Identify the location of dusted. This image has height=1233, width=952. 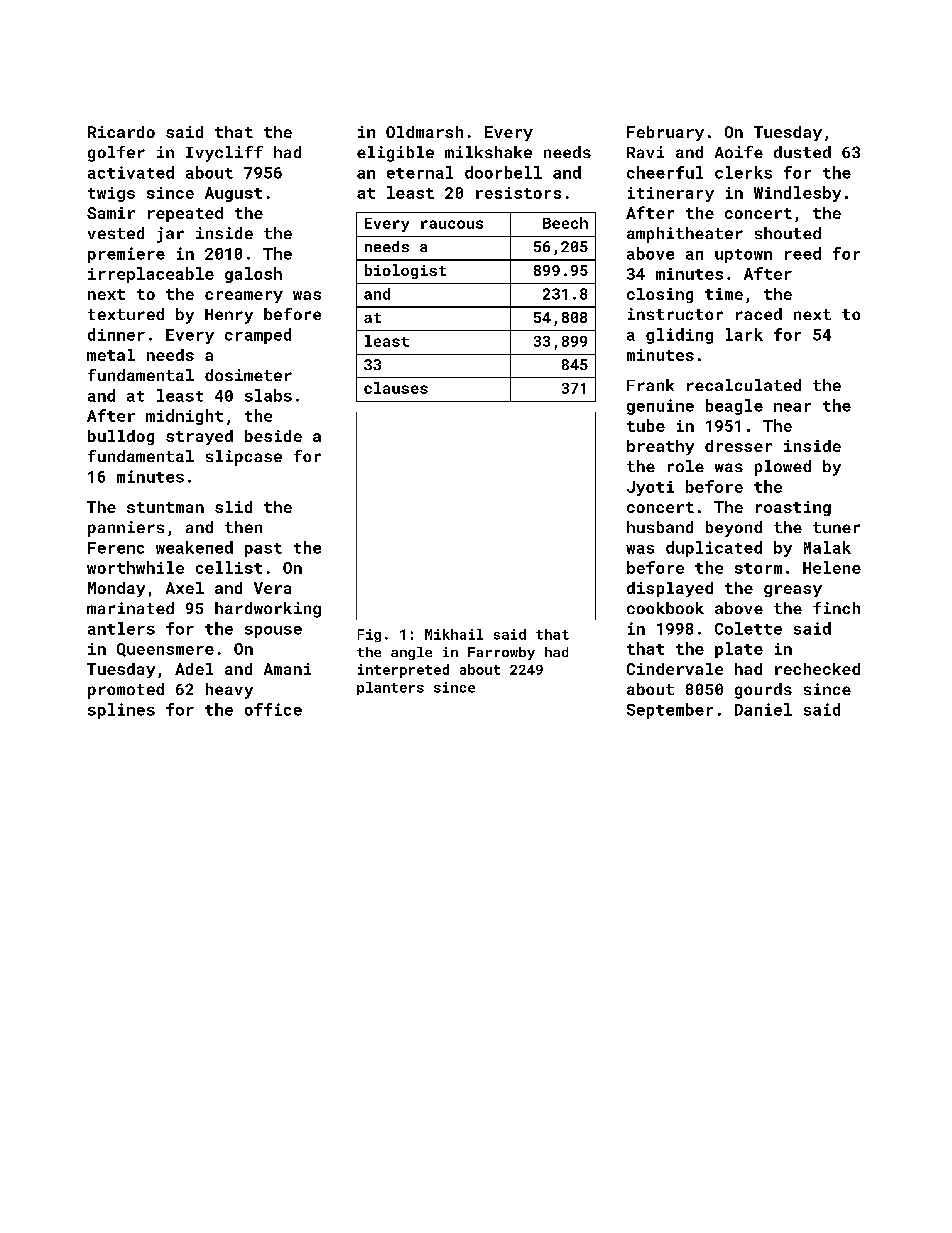
(802, 152).
